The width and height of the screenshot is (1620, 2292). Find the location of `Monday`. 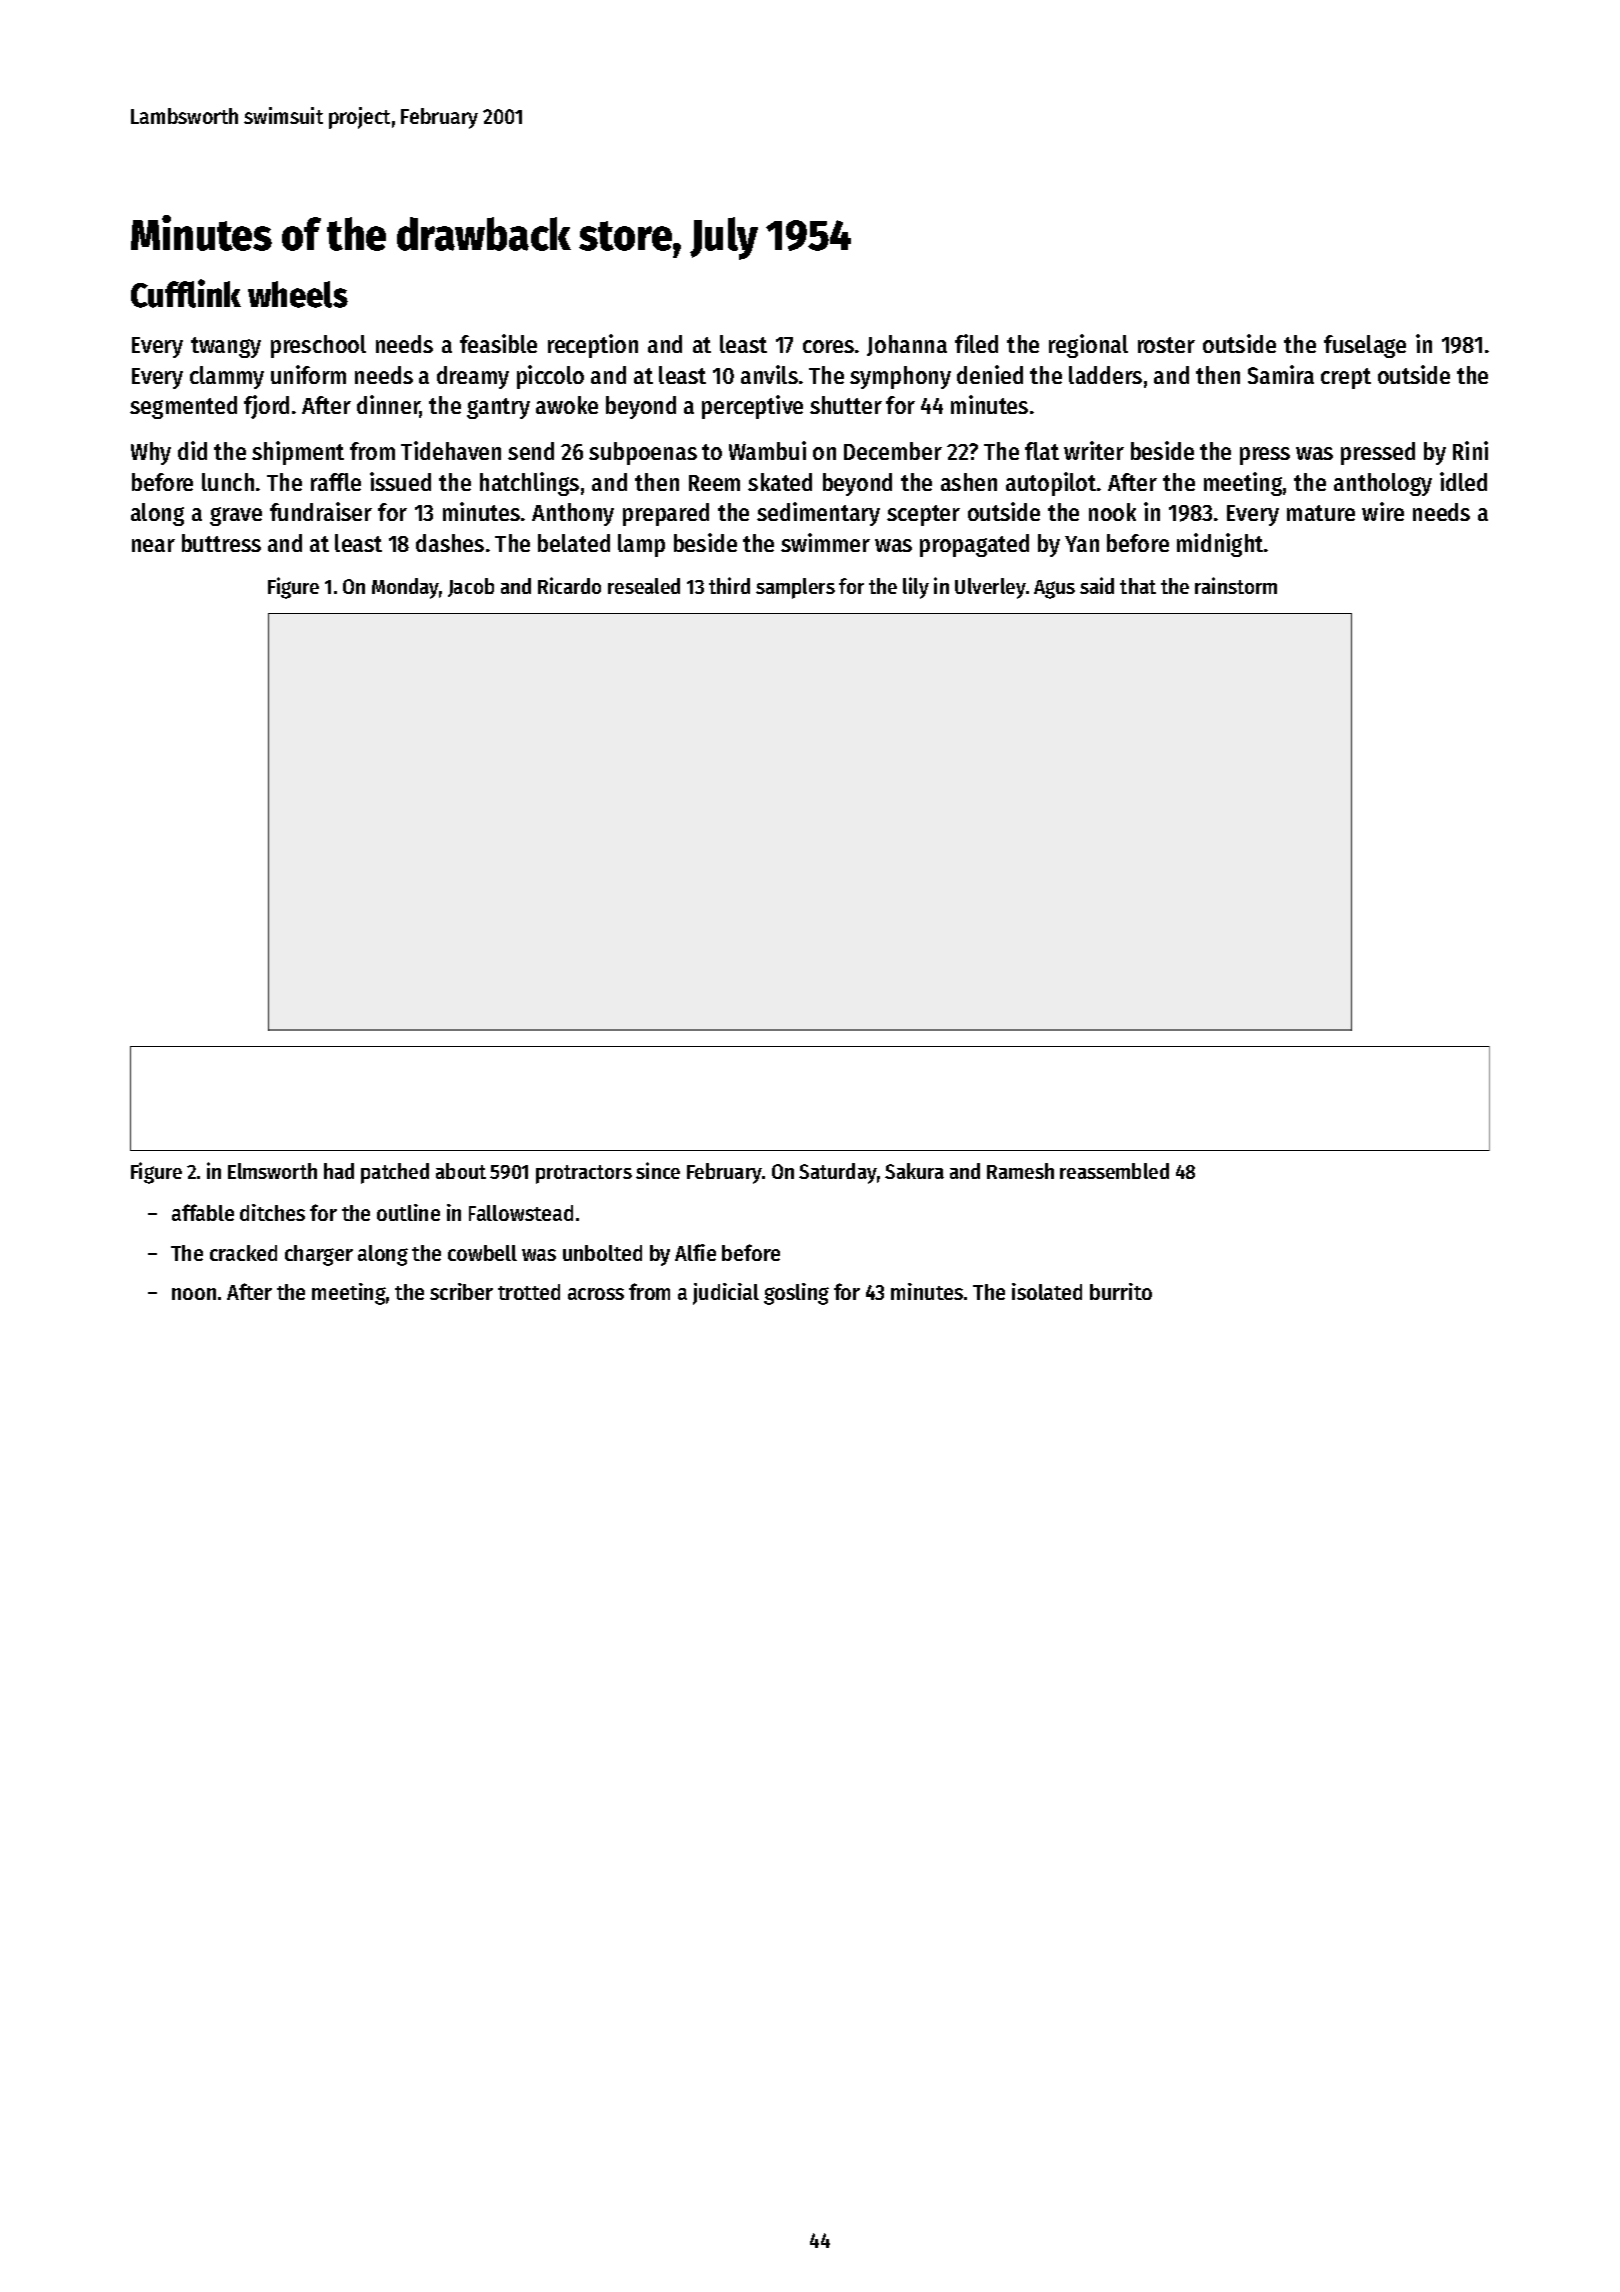

Monday is located at coordinates (405, 588).
